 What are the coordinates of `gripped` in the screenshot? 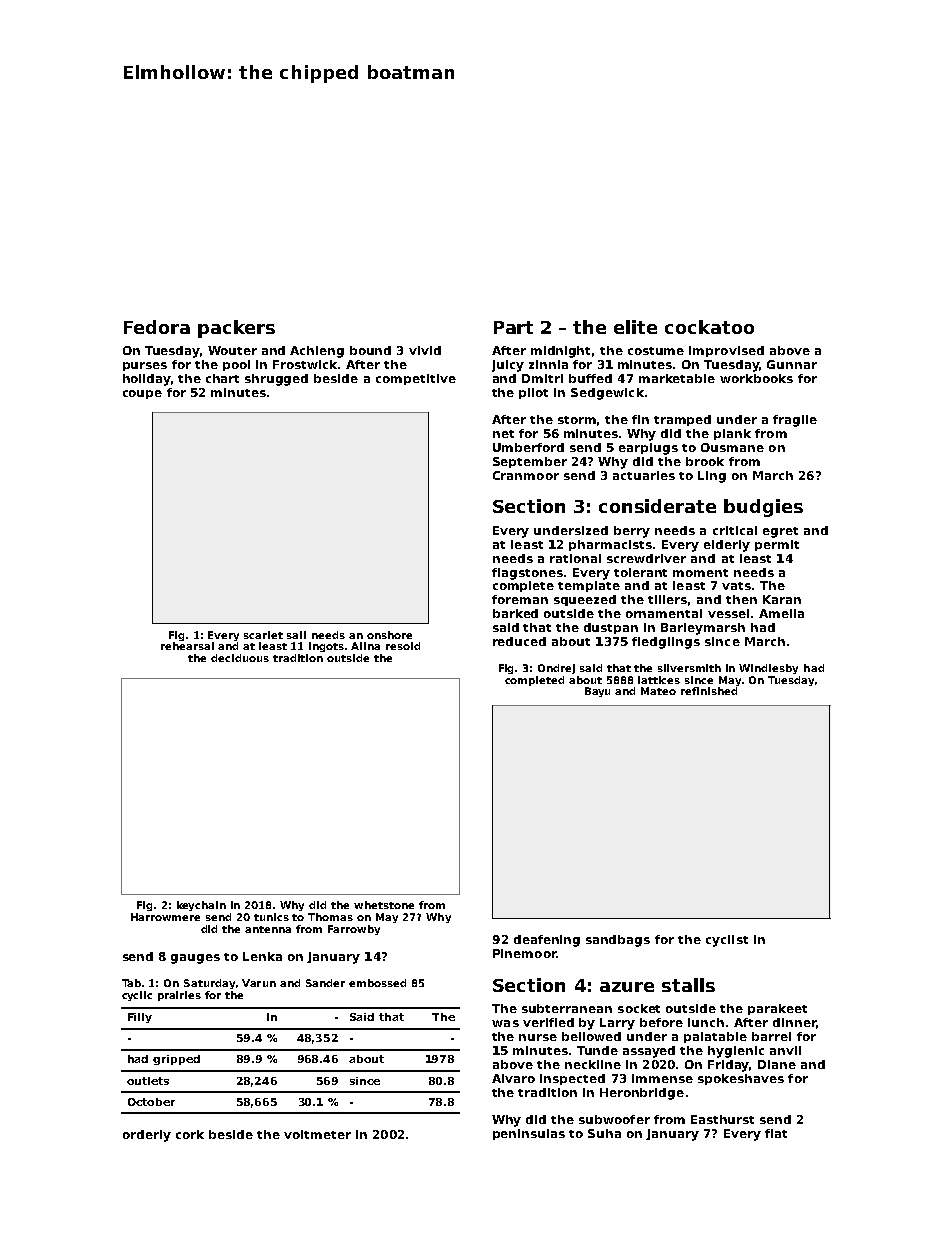 It's located at (176, 1060).
